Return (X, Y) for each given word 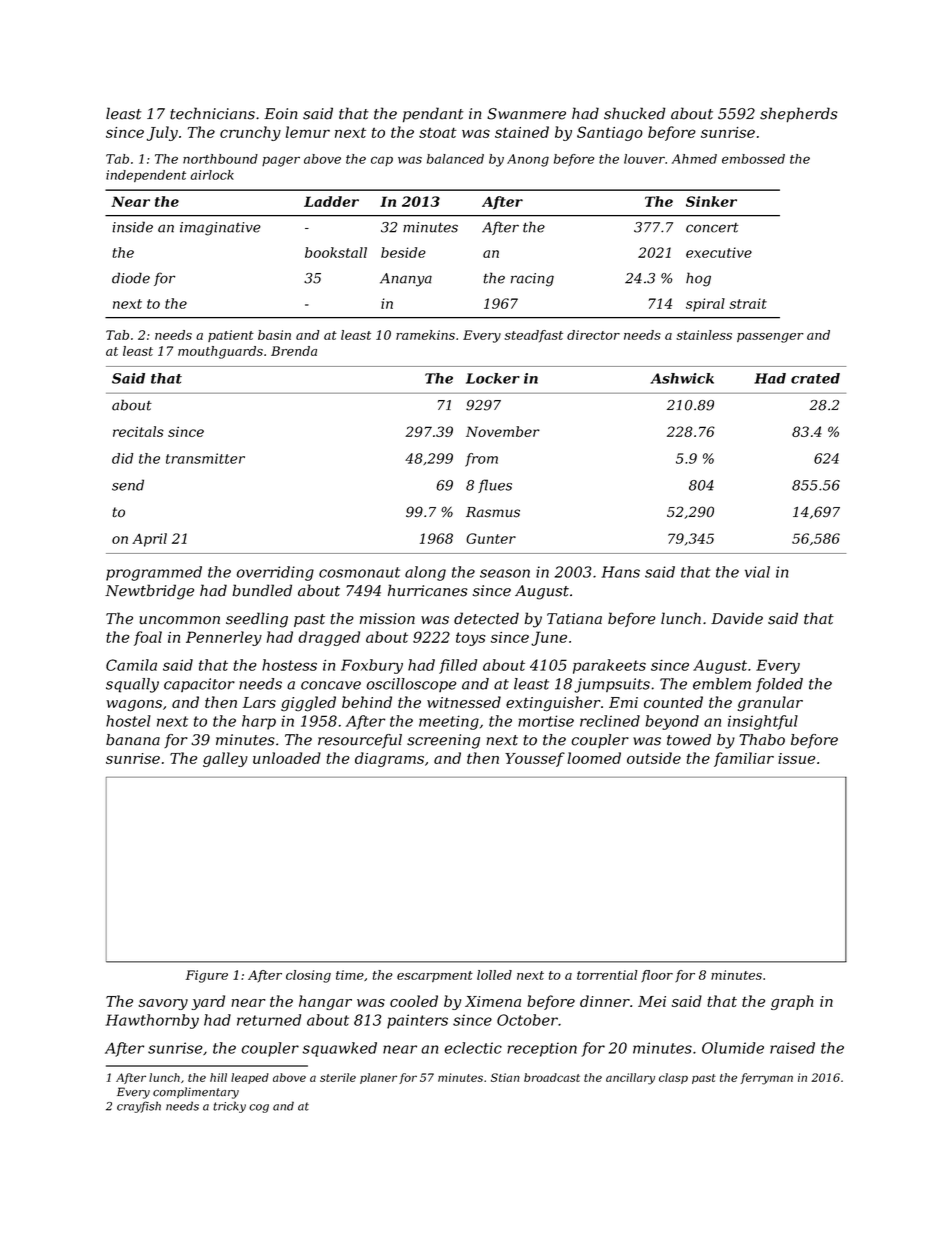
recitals (138, 431)
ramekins (425, 335)
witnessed (464, 702)
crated (815, 378)
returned (269, 1020)
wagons (134, 706)
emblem (722, 684)
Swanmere (526, 114)
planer (378, 1078)
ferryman (767, 1079)
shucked (635, 113)
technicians (212, 113)
